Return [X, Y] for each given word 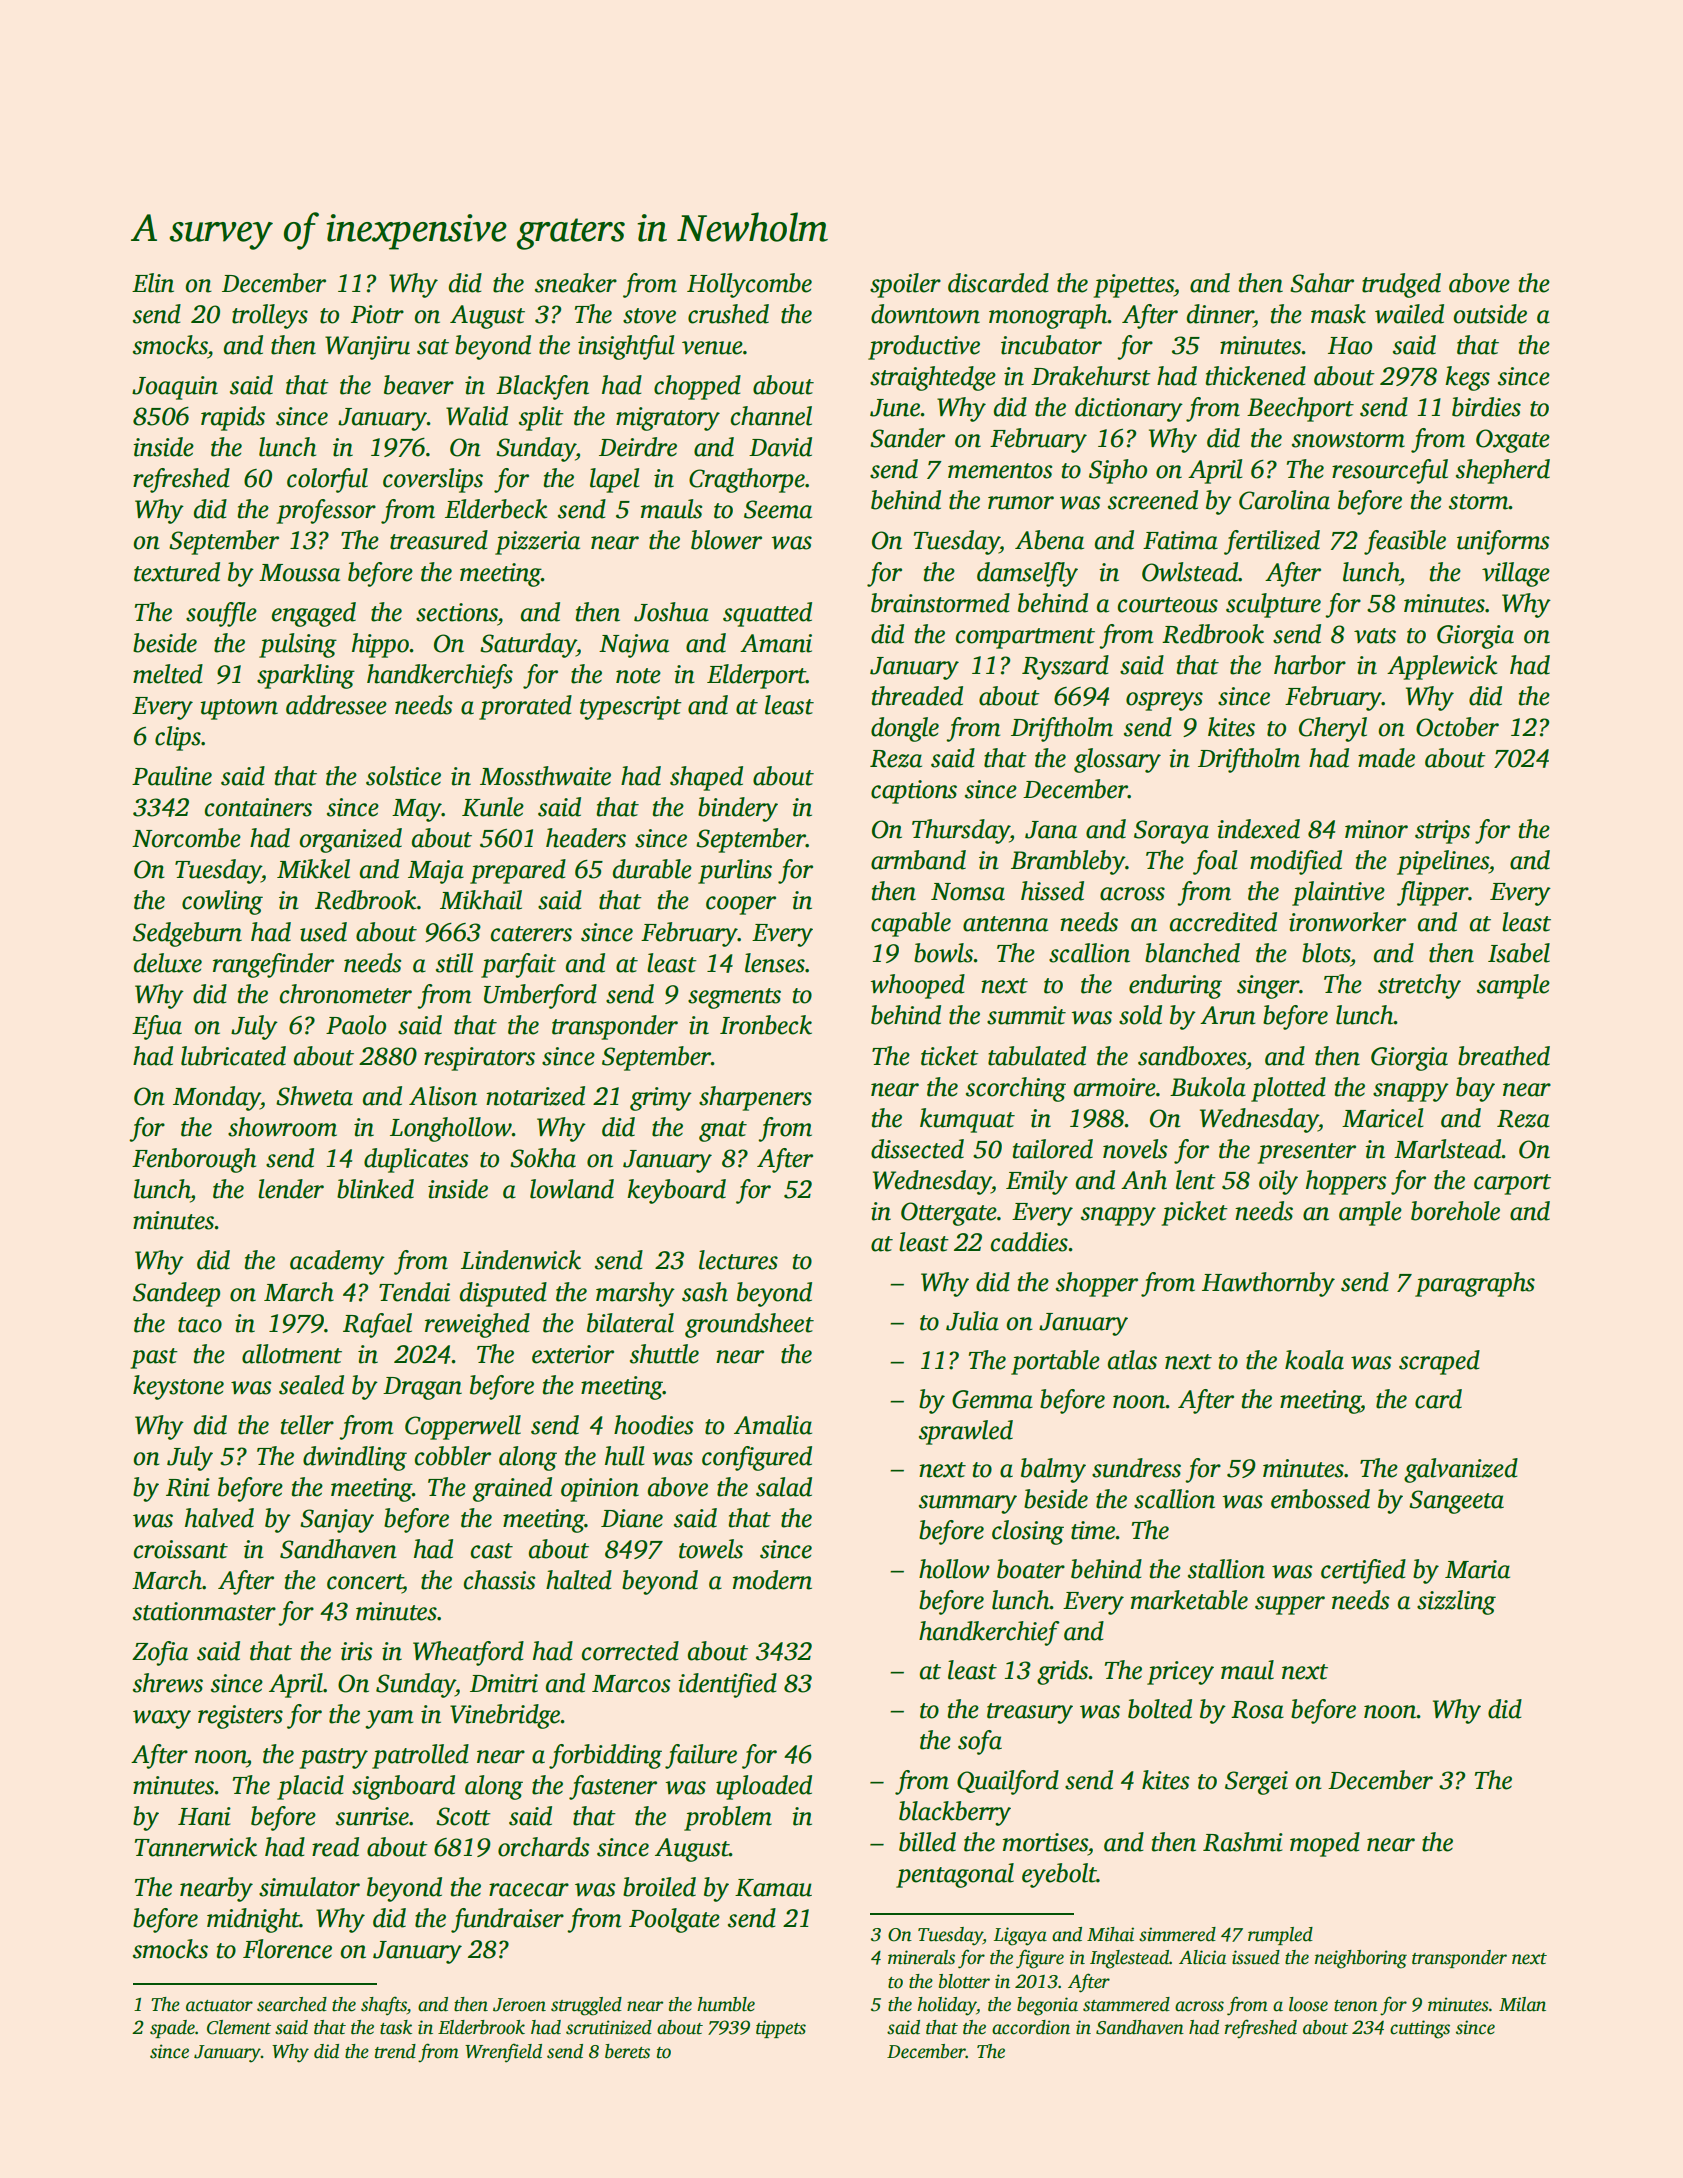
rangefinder [273, 965]
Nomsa [968, 892]
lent [1196, 1180]
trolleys [270, 316]
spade [172, 2029]
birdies [1486, 407]
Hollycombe [749, 285]
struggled [586, 2006]
